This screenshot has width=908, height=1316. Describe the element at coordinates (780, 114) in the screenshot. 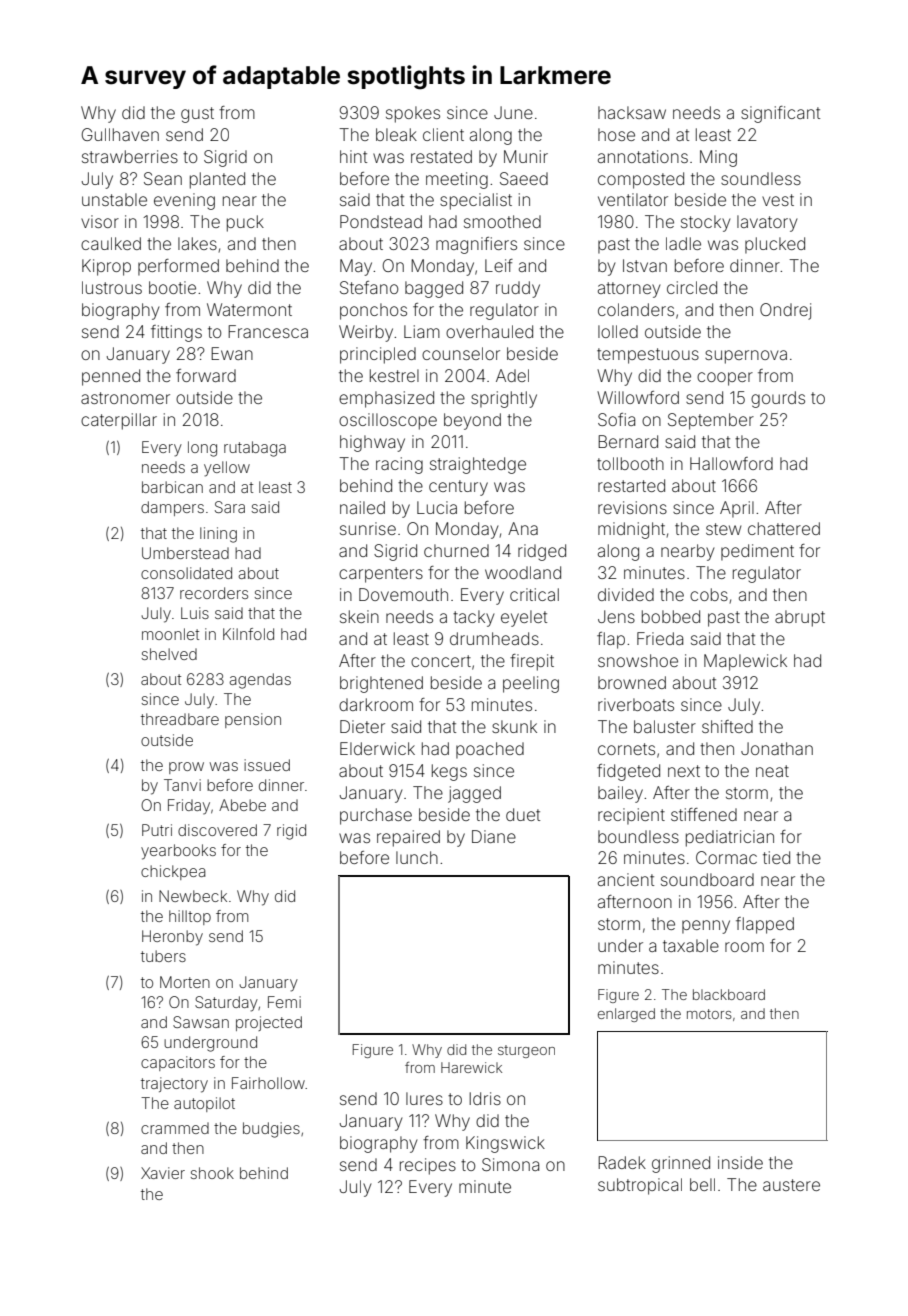

I see `significant` at that location.
